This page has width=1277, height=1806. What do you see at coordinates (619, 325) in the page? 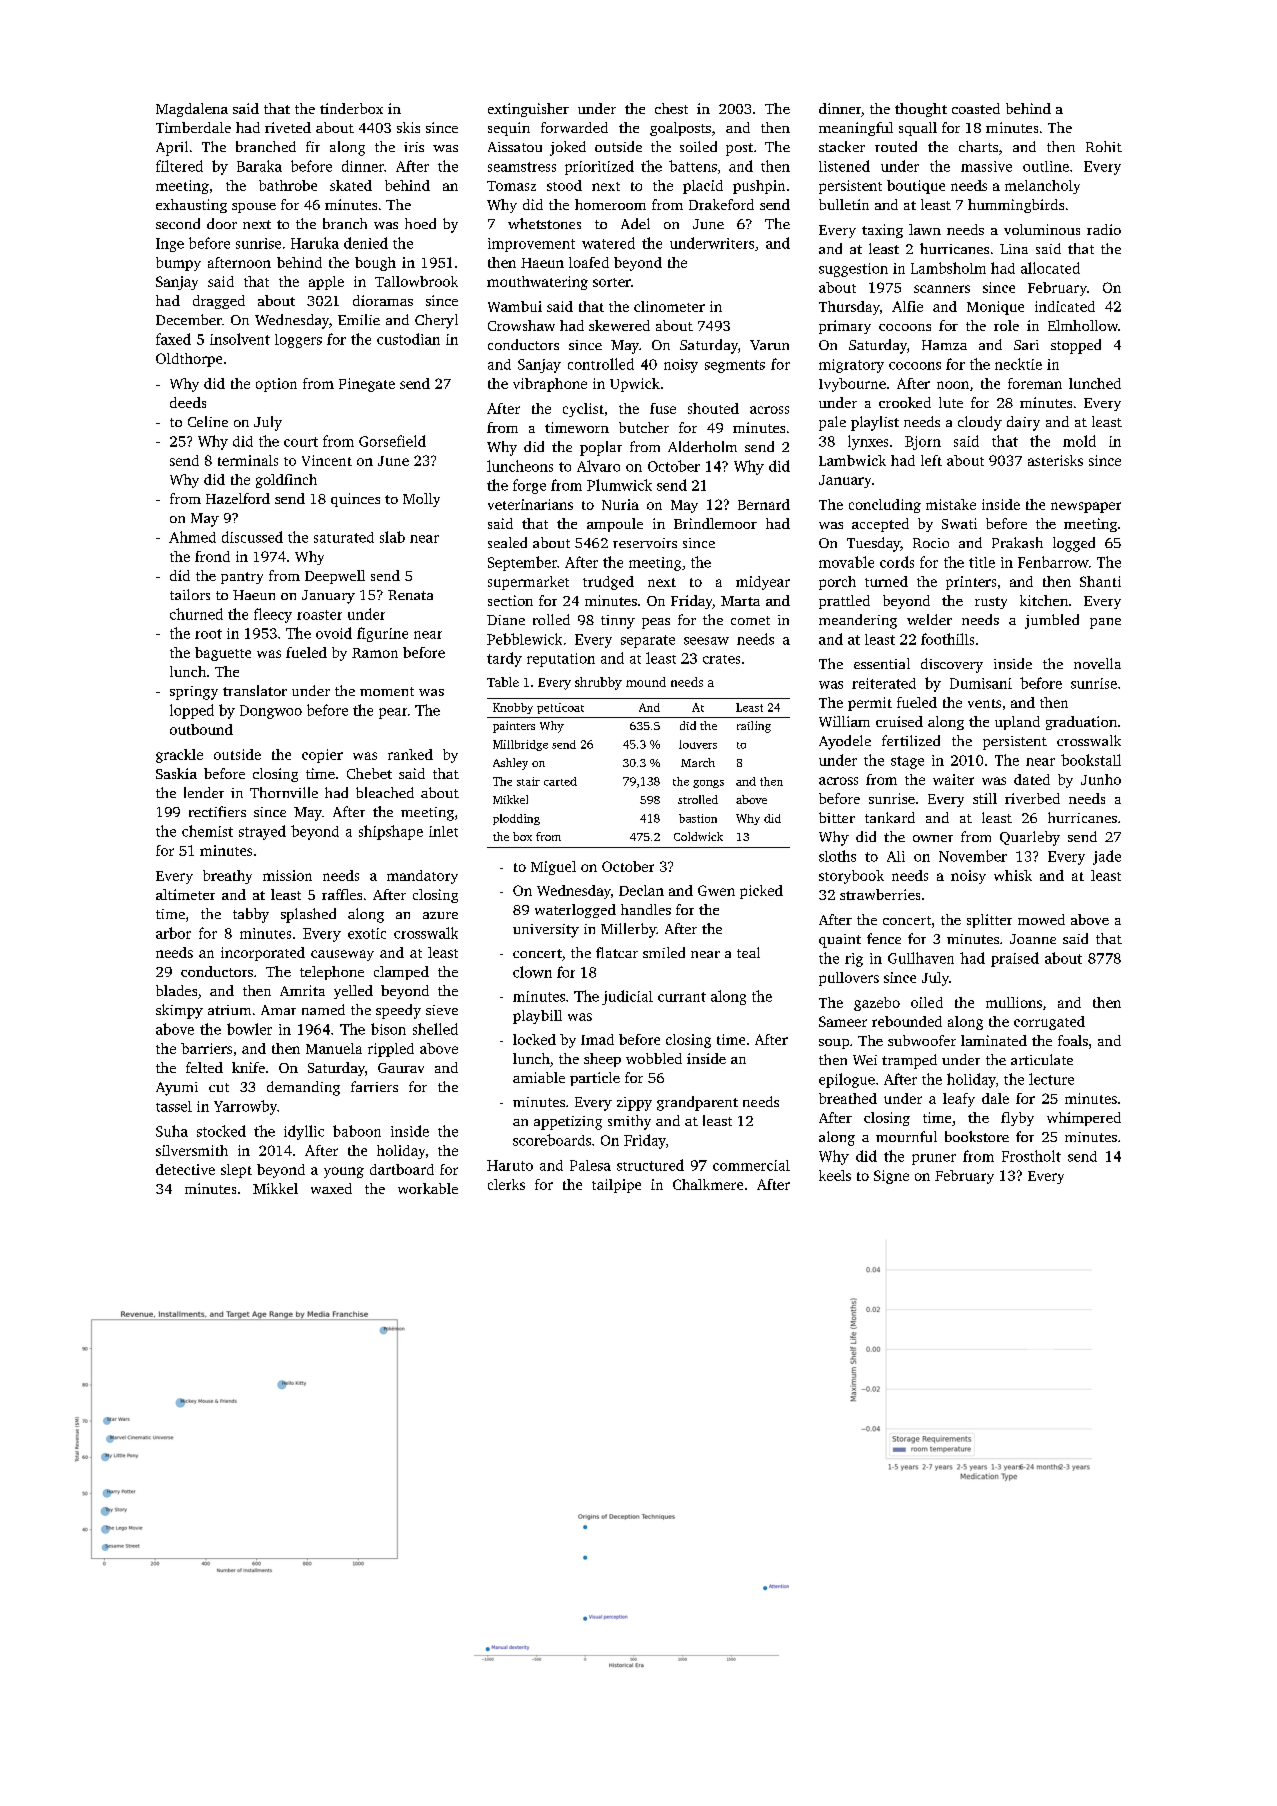
I see `skewered` at bounding box center [619, 325].
